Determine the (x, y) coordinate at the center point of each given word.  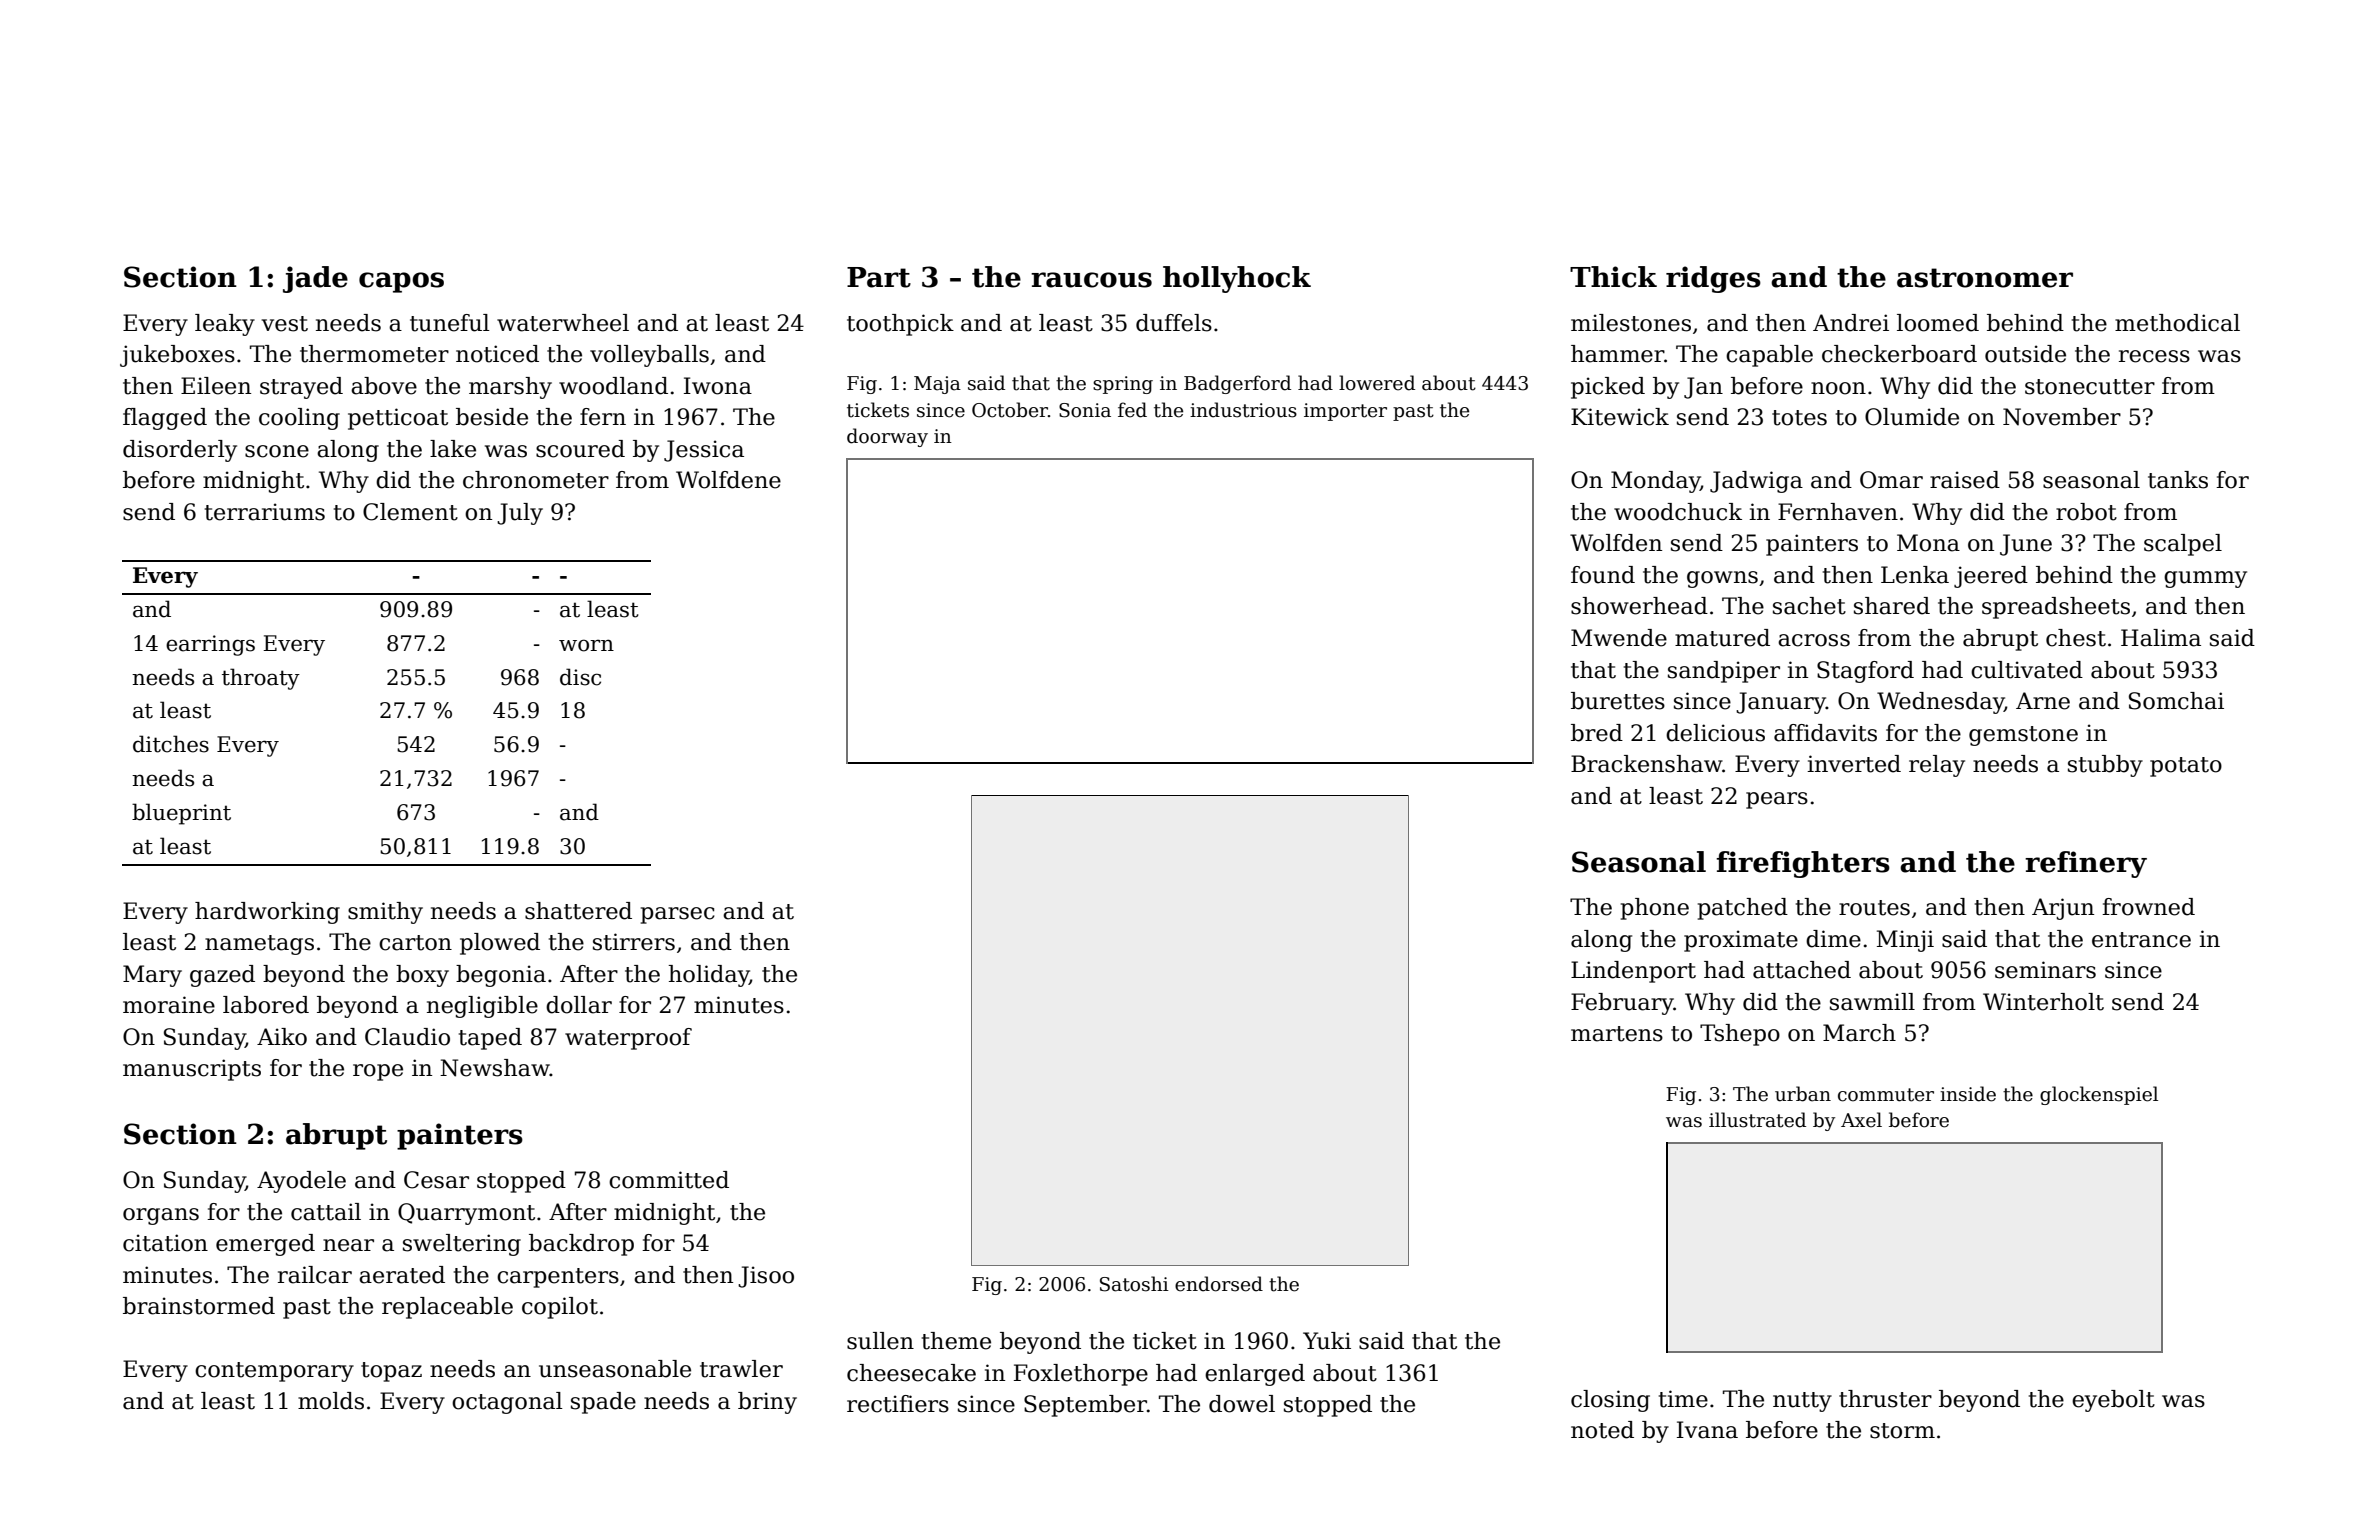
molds (331, 1401)
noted (1602, 1430)
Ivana (1707, 1430)
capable (1769, 356)
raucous (1091, 280)
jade (315, 279)
